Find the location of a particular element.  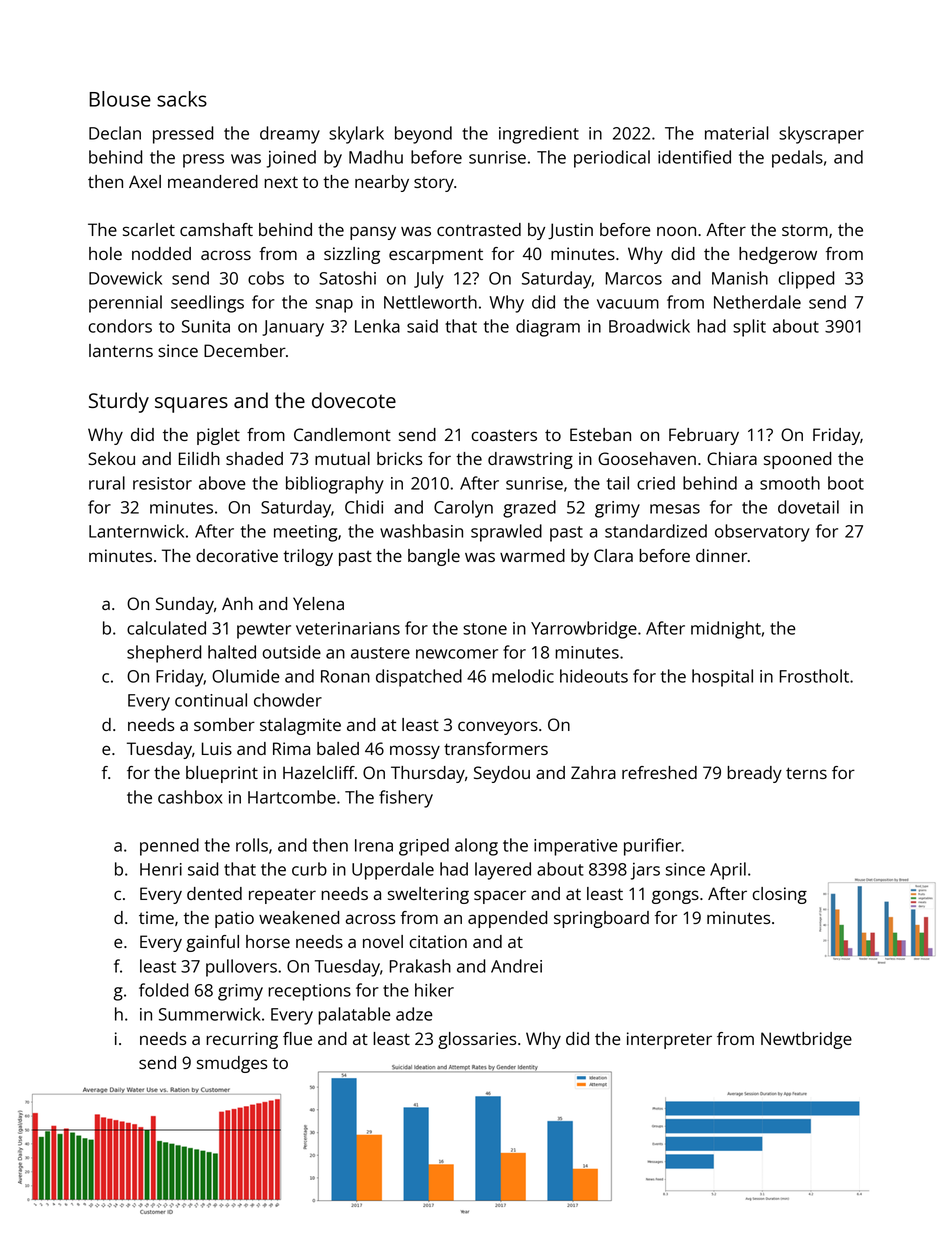

ingredient is located at coordinates (539, 135).
